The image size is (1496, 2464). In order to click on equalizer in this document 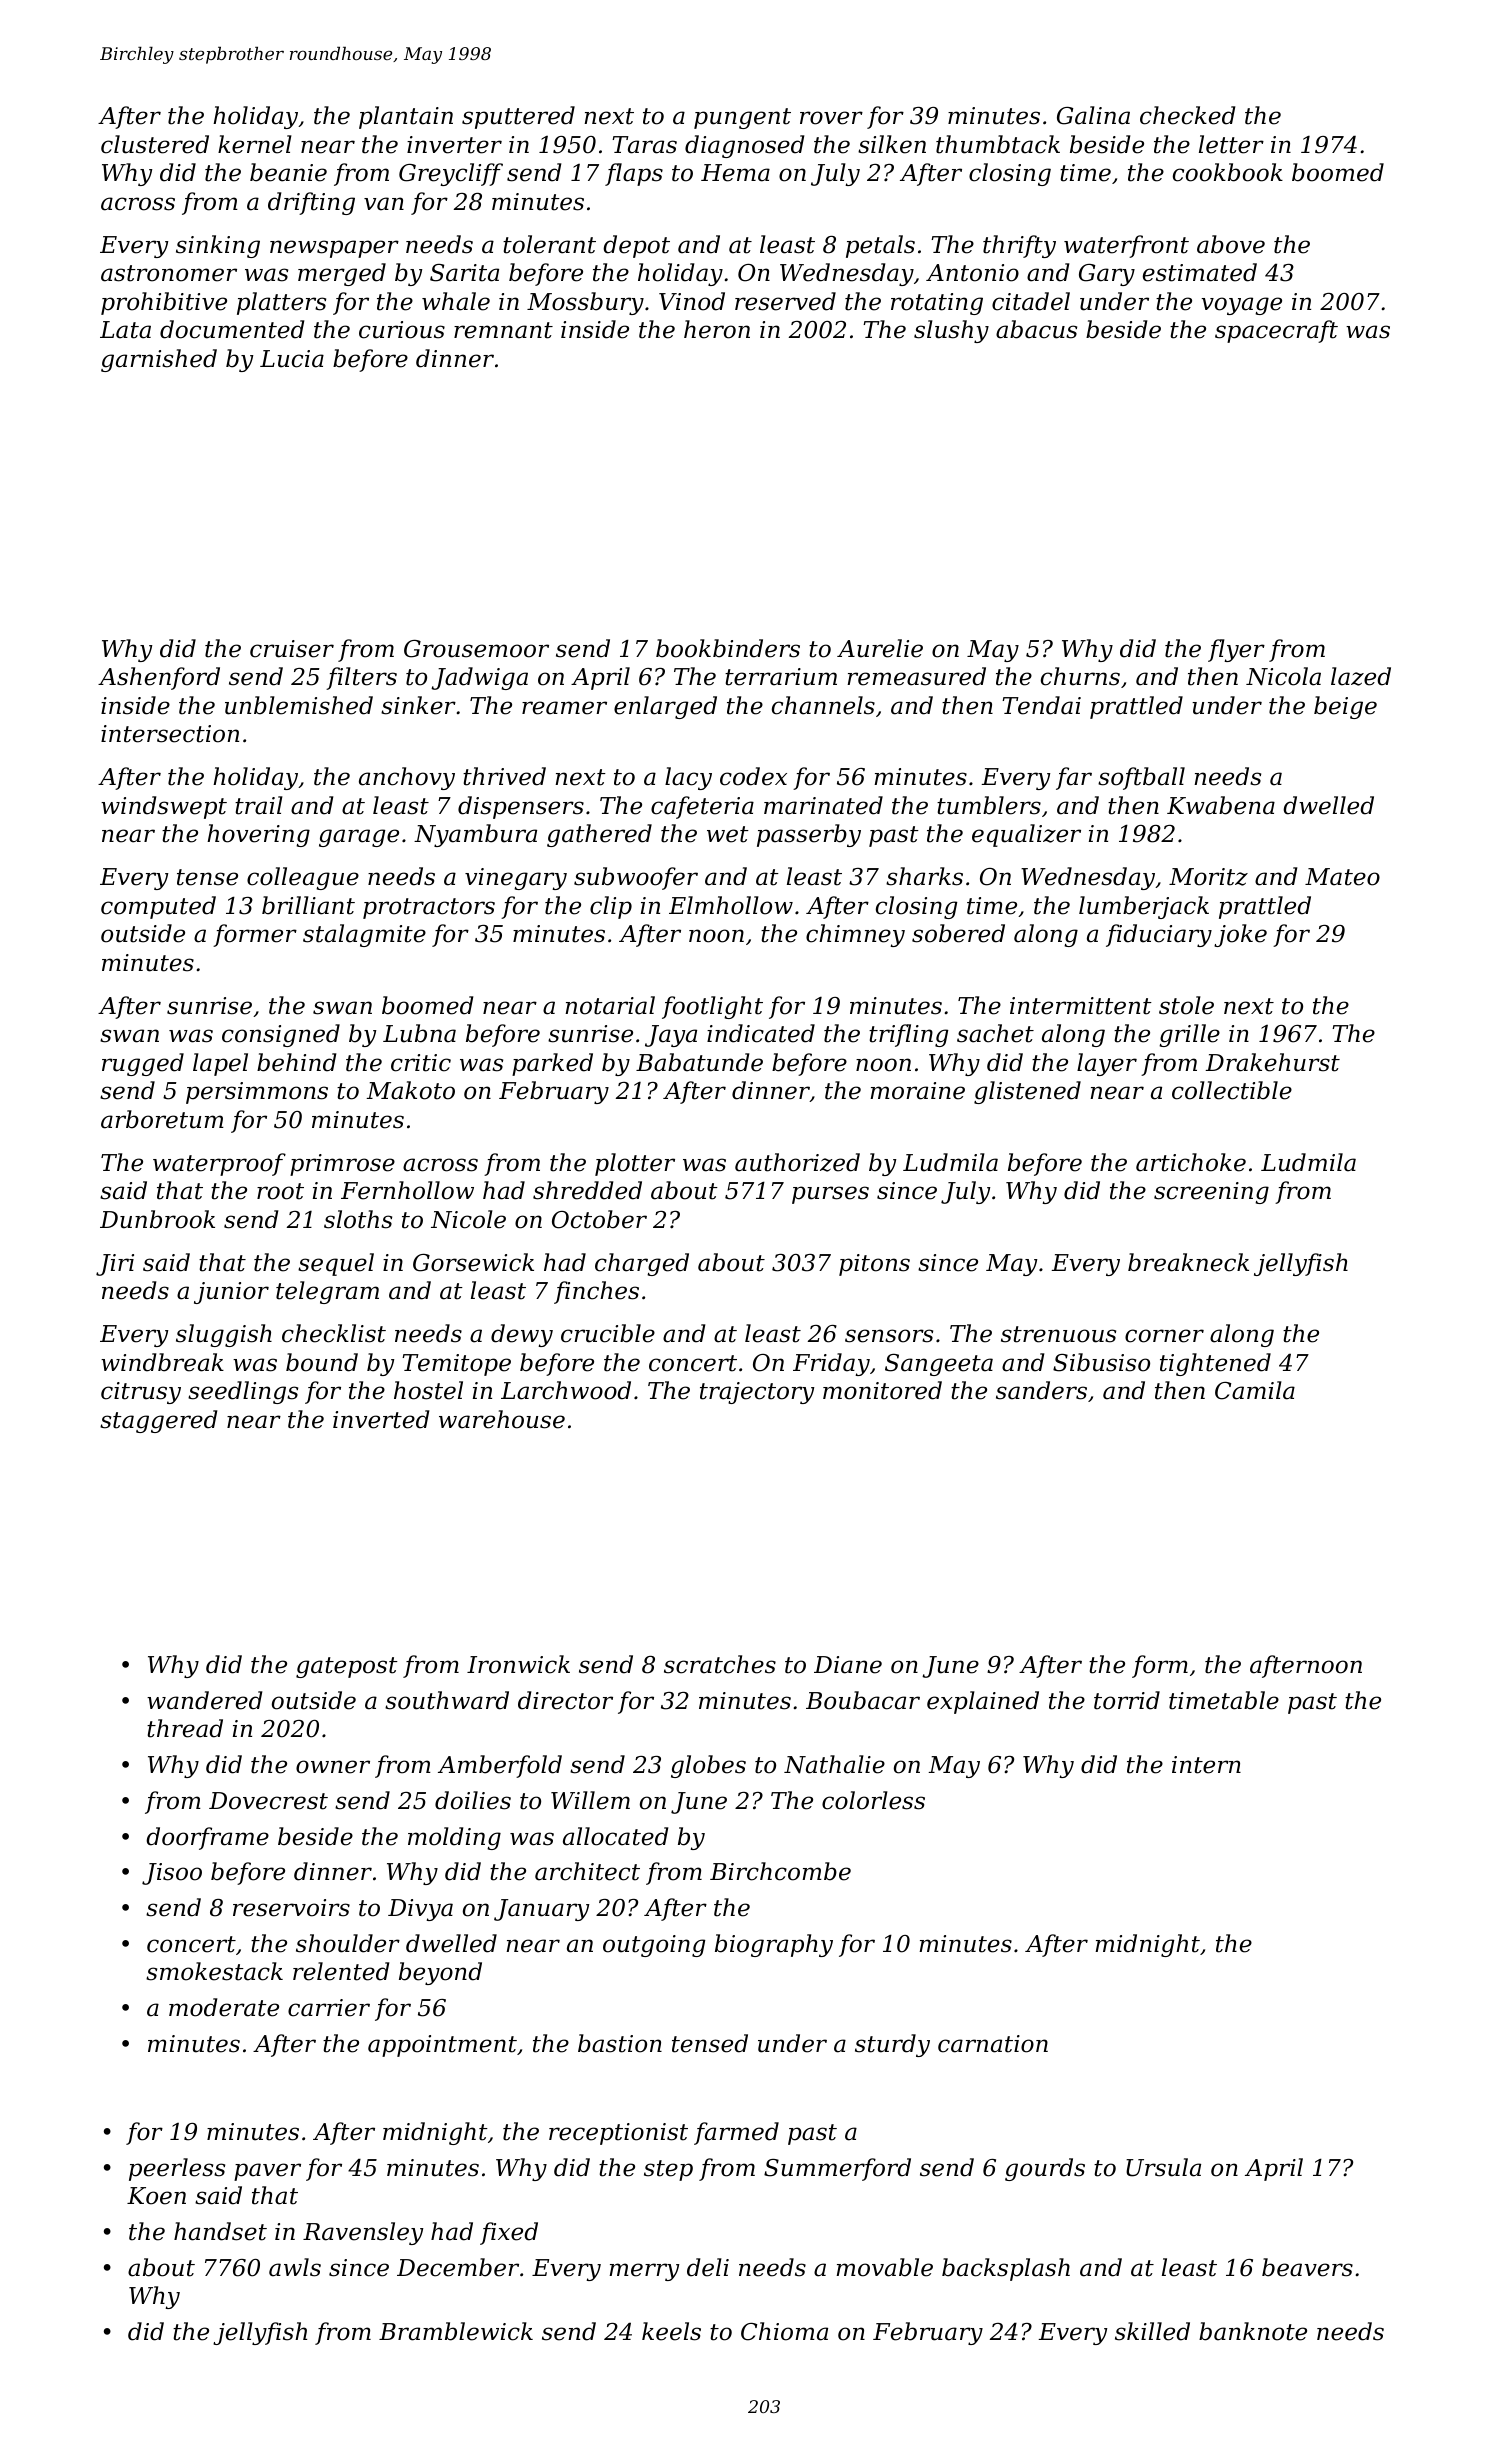, I will do `click(1026, 835)`.
